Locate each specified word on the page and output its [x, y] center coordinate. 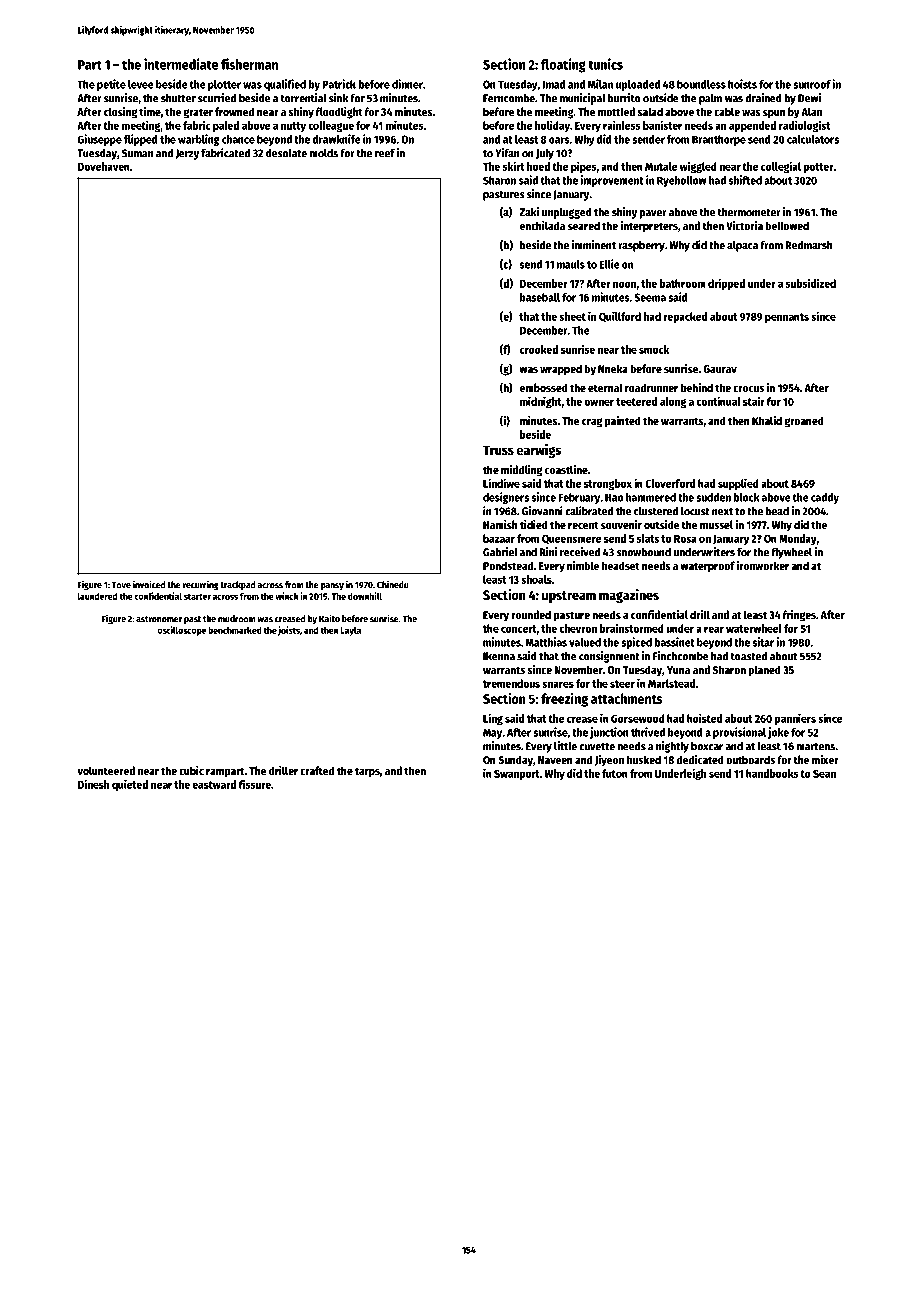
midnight [541, 402]
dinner [407, 84]
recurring [201, 585]
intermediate [181, 64]
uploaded [638, 85]
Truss [498, 450]
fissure [255, 784]
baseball [540, 297]
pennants [787, 318]
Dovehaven [104, 166]
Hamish [500, 524]
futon [615, 773]
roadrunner [651, 387]
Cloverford [670, 483]
